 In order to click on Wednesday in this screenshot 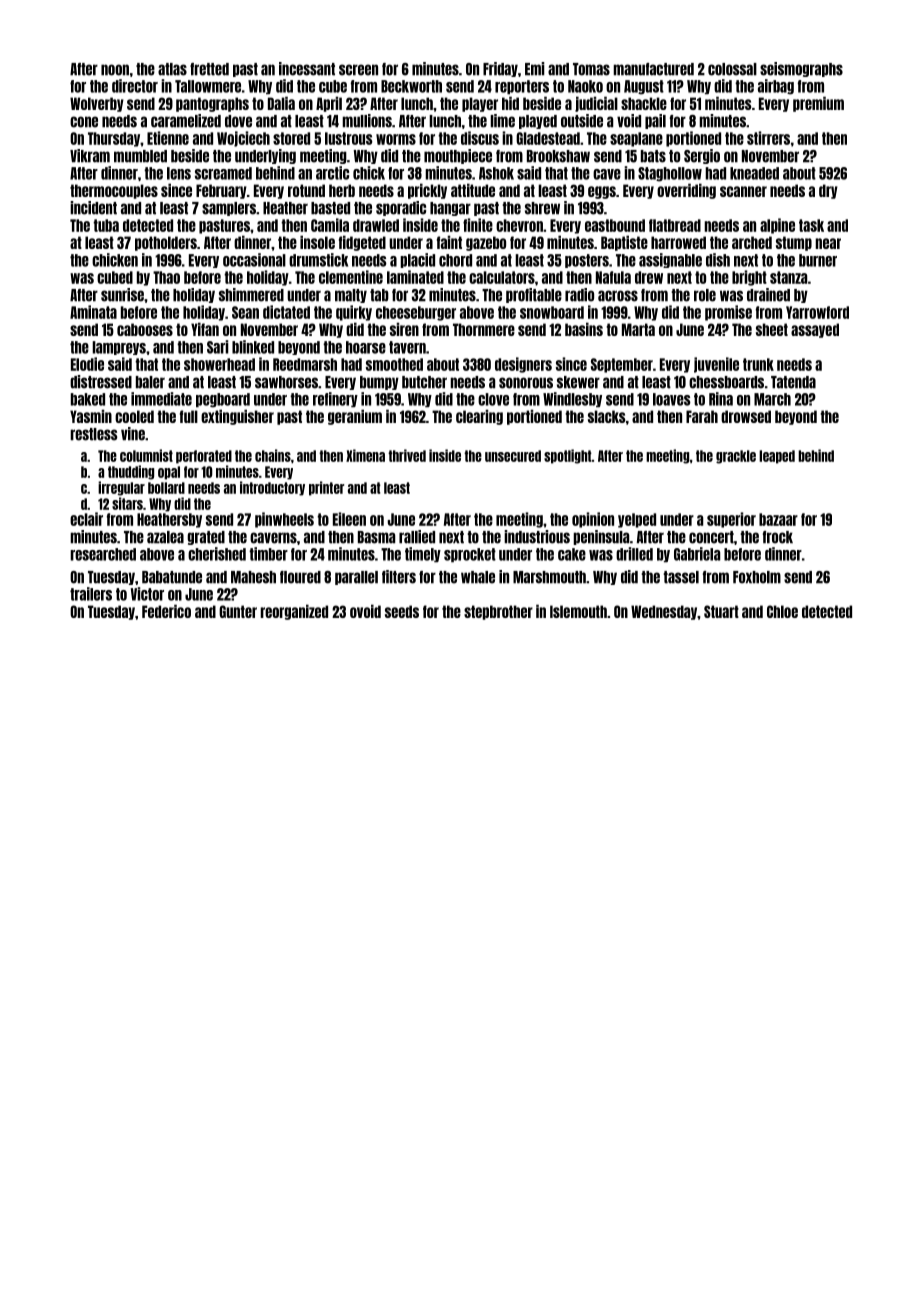, I will do `click(664, 612)`.
